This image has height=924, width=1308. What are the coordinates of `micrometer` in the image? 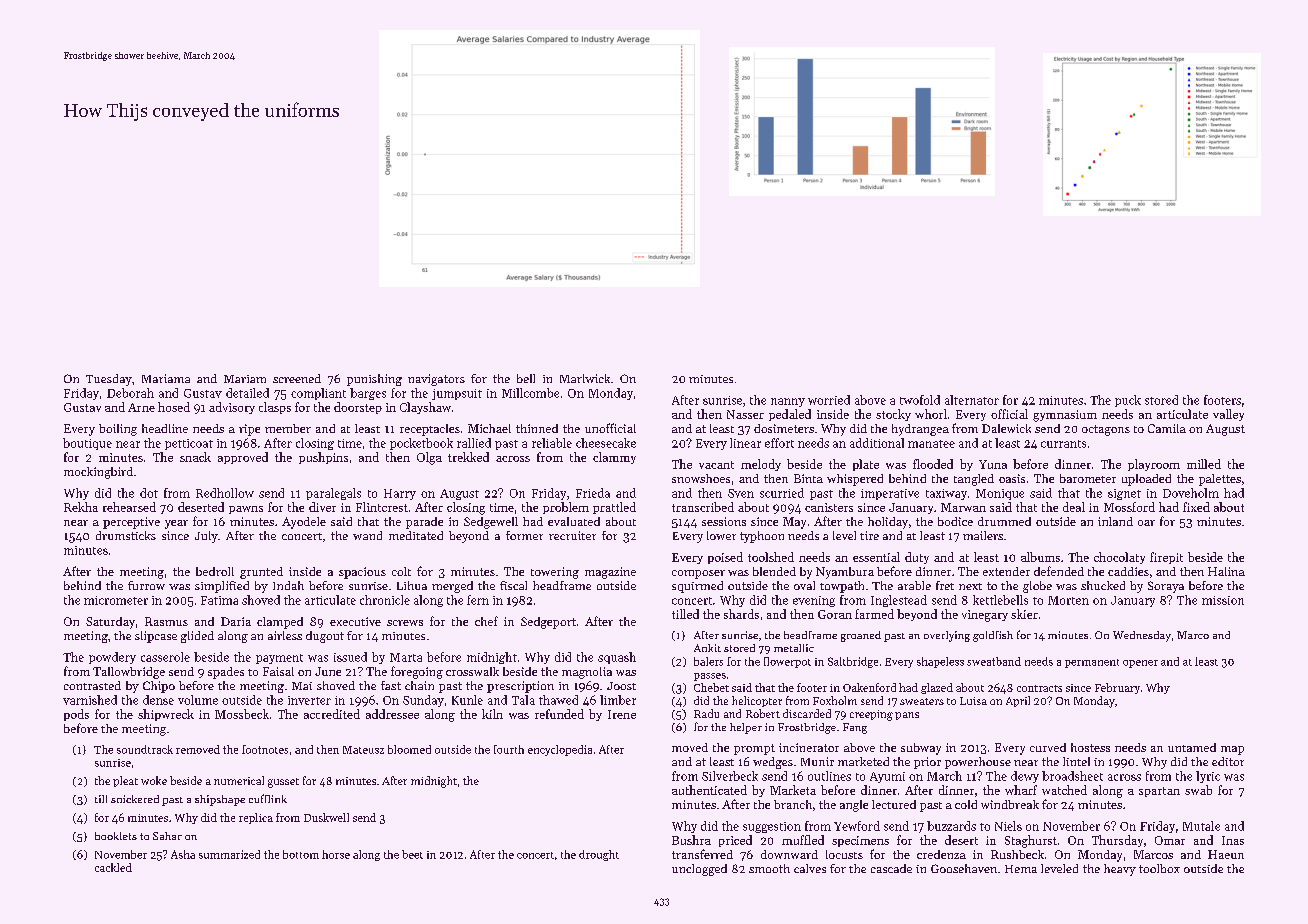 It's located at (116, 600).
